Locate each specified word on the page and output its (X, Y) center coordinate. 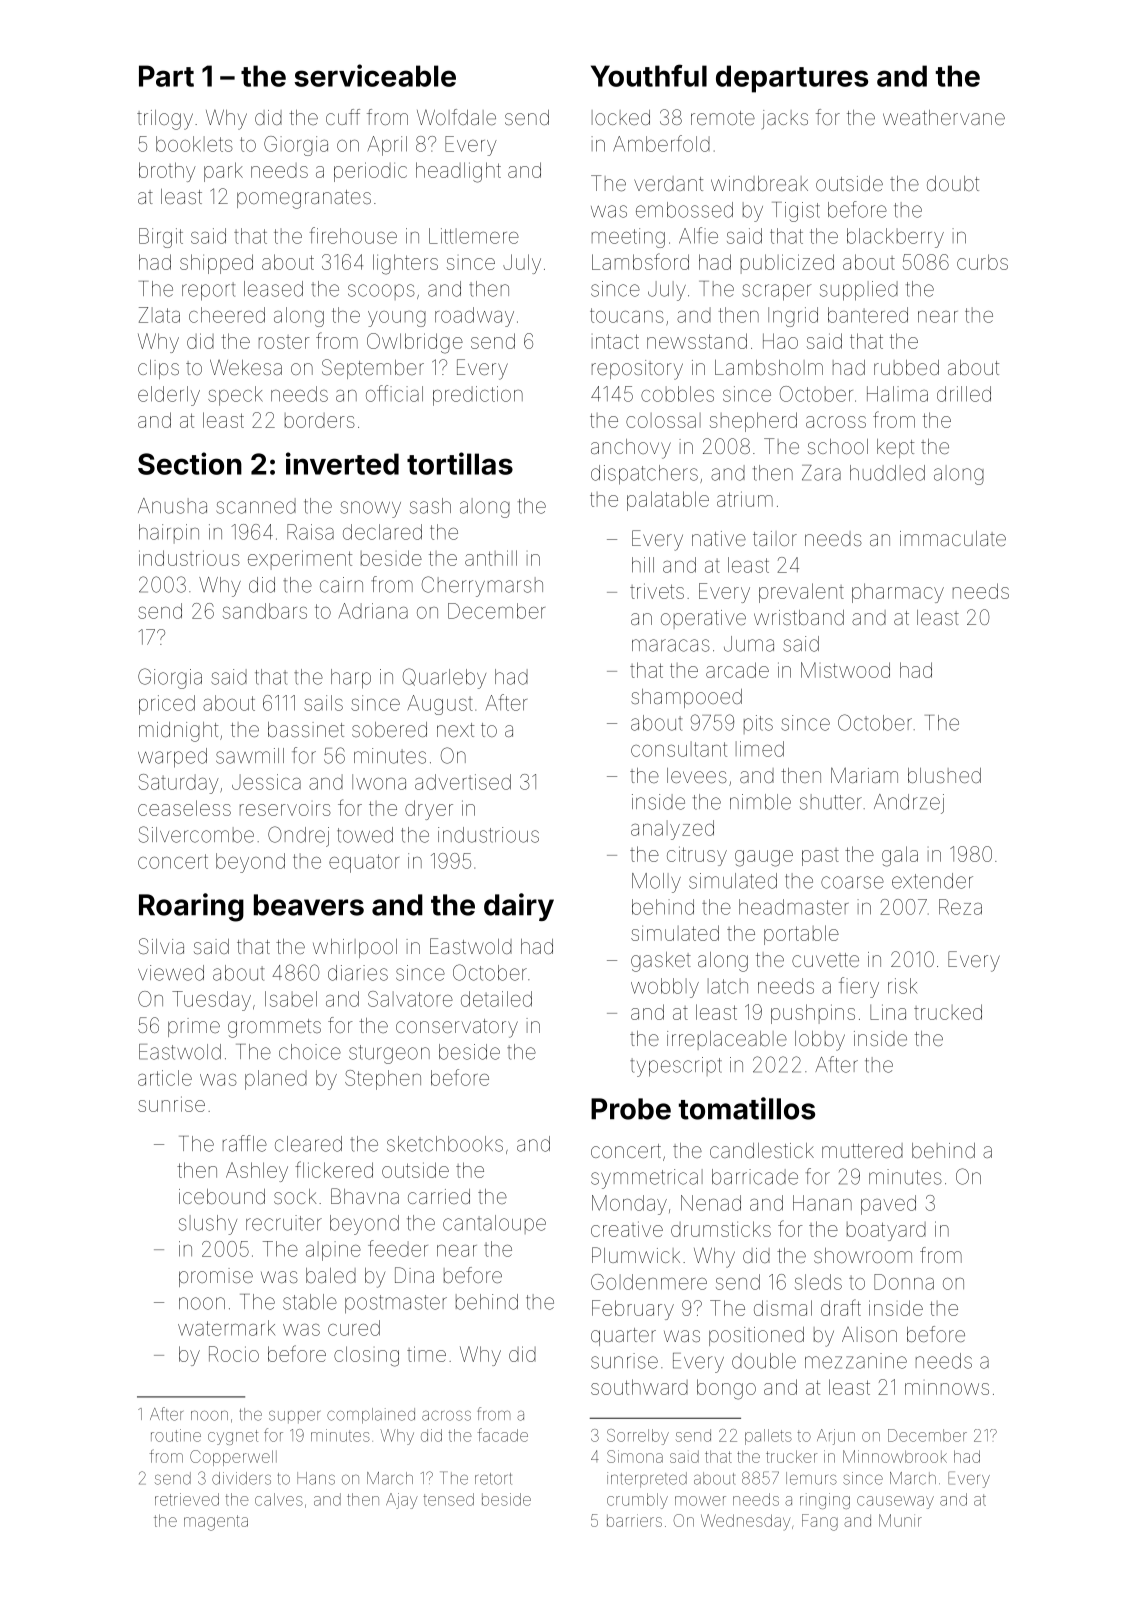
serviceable (375, 75)
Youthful (649, 75)
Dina (414, 1275)
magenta (216, 1523)
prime (194, 1027)
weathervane (944, 117)
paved (888, 1205)
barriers (634, 1520)
